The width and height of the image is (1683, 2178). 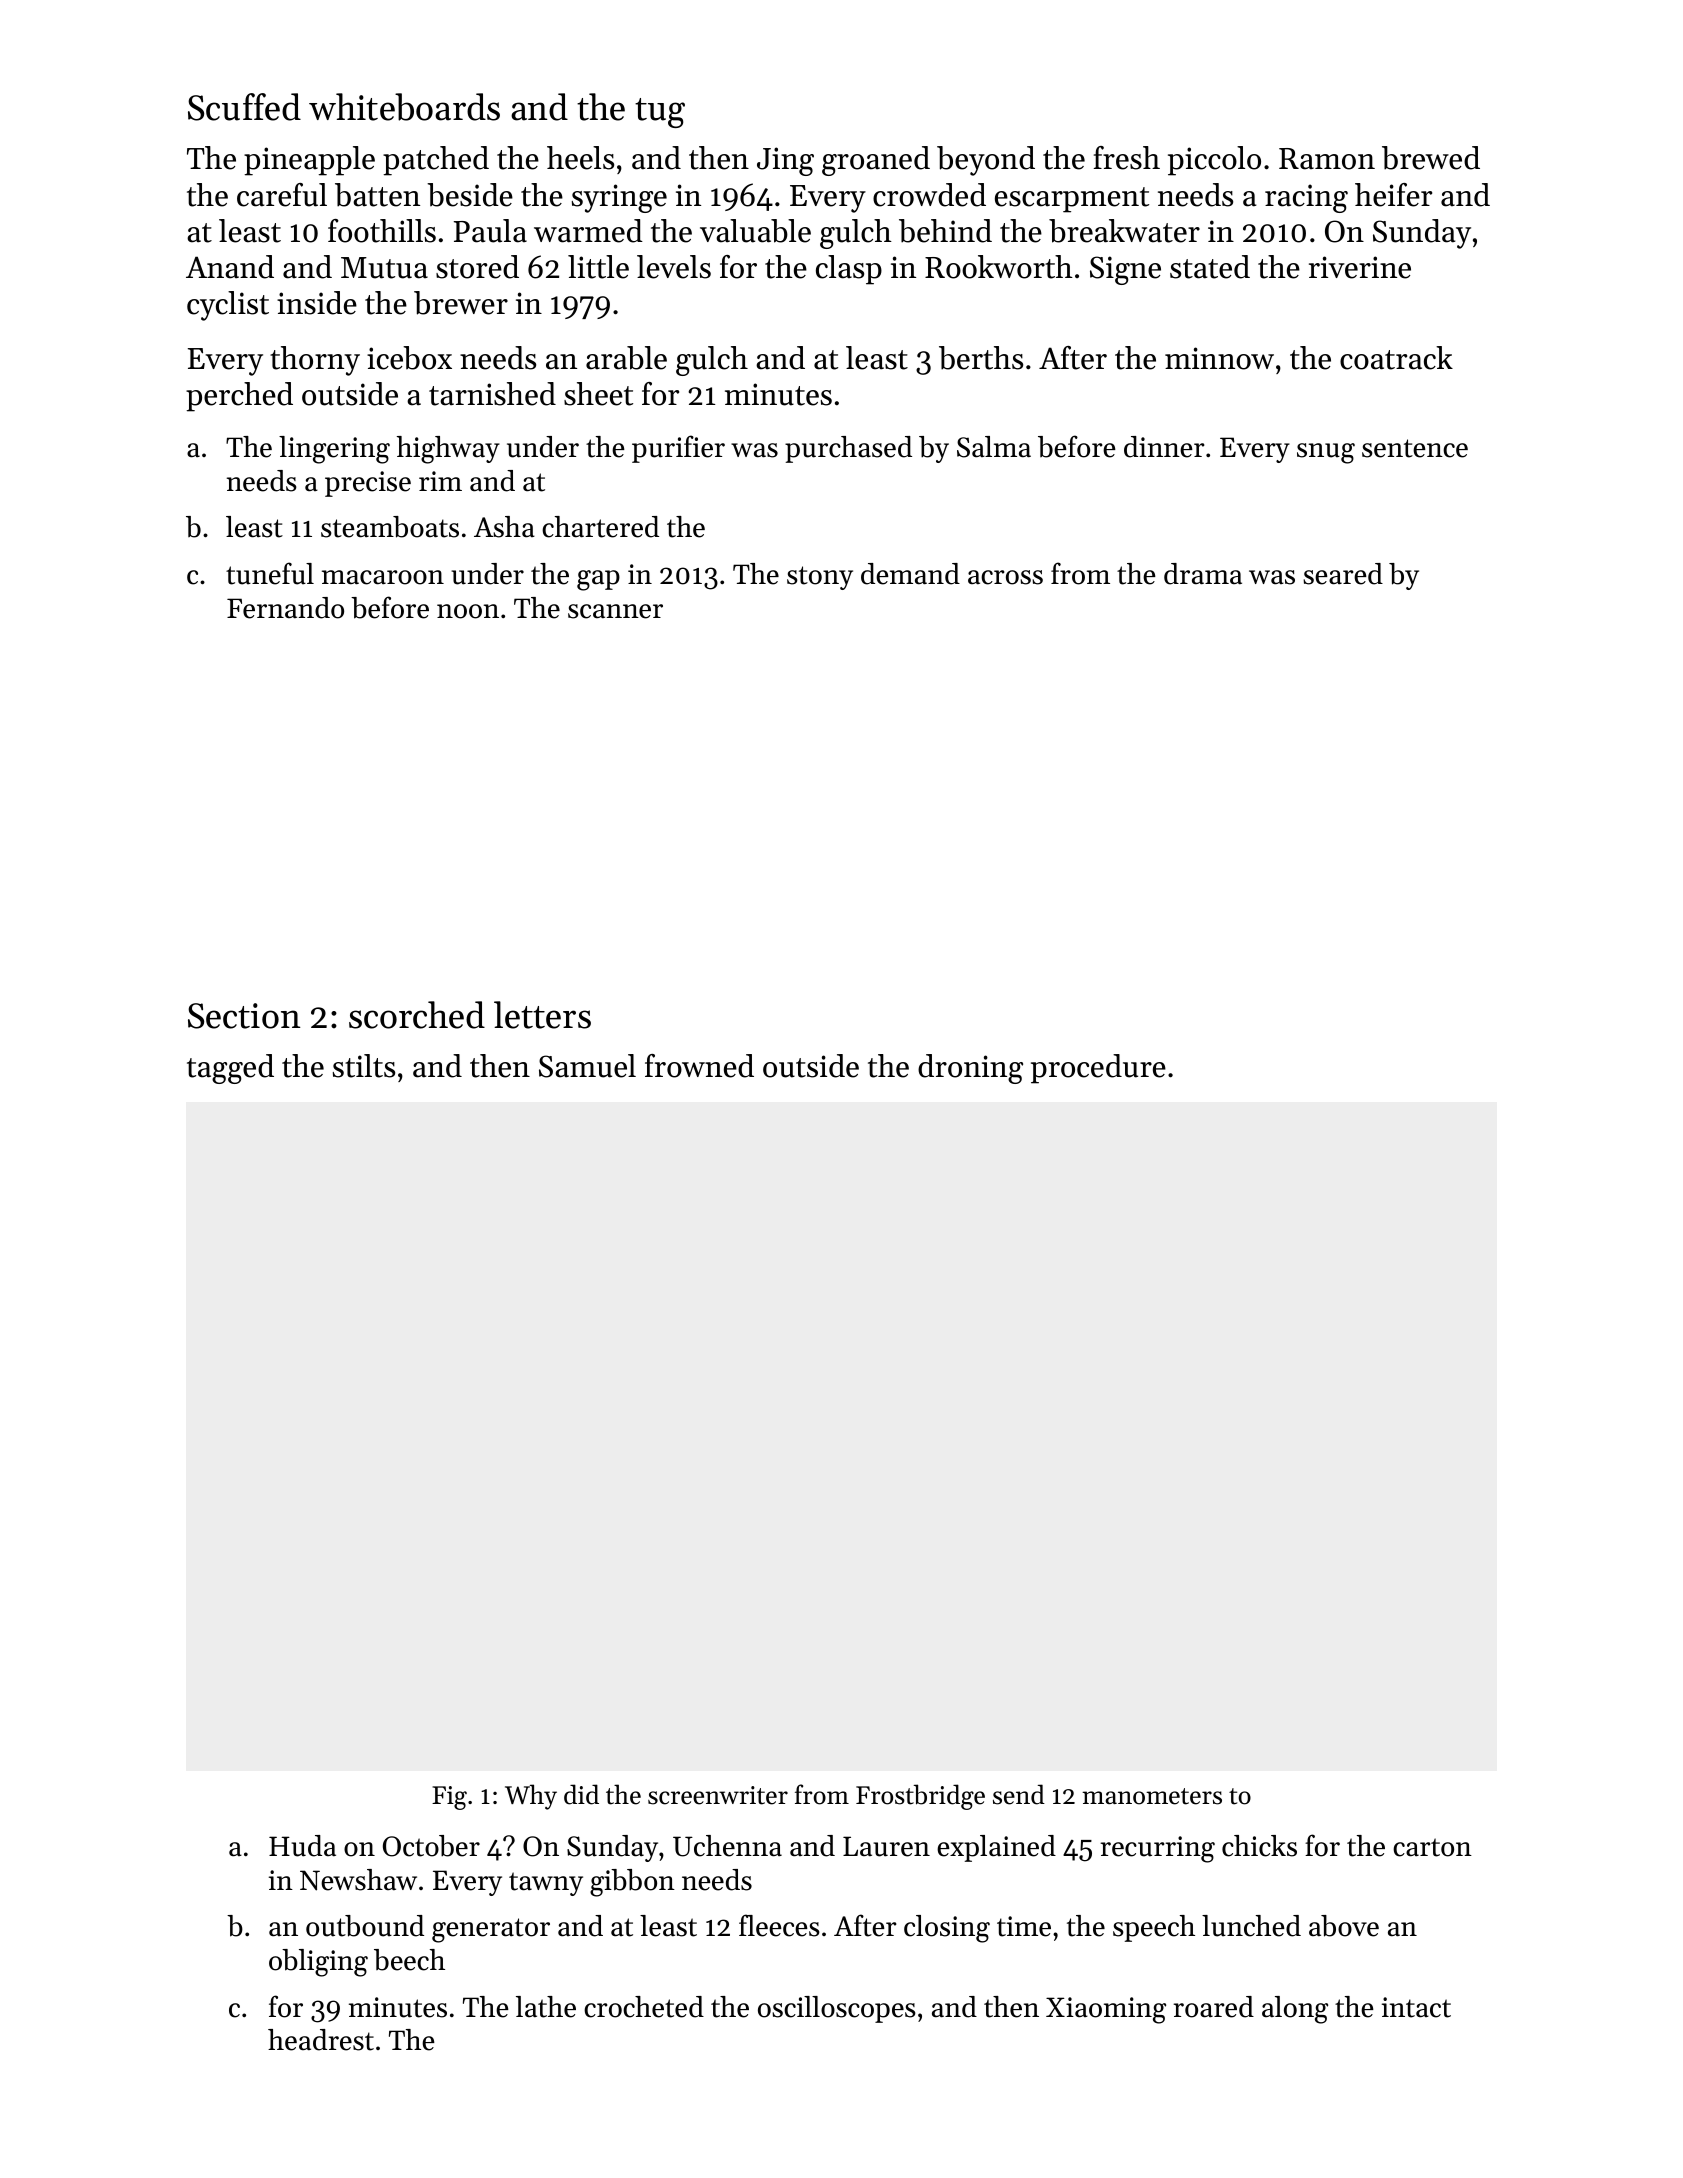 I want to click on piccolo, so click(x=1214, y=161).
